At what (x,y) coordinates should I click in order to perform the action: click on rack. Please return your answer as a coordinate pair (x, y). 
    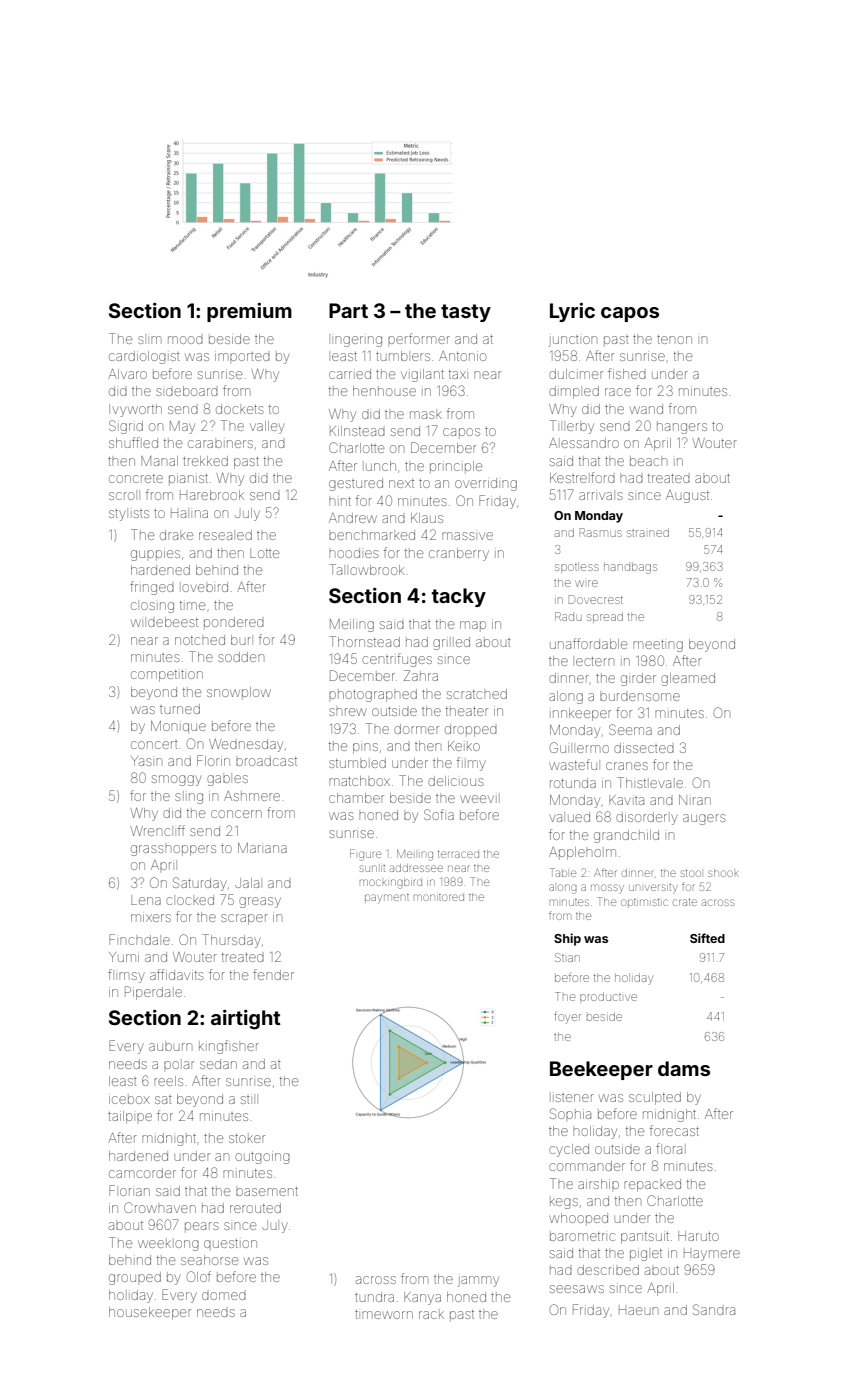
    Looking at the image, I should click on (431, 1315).
